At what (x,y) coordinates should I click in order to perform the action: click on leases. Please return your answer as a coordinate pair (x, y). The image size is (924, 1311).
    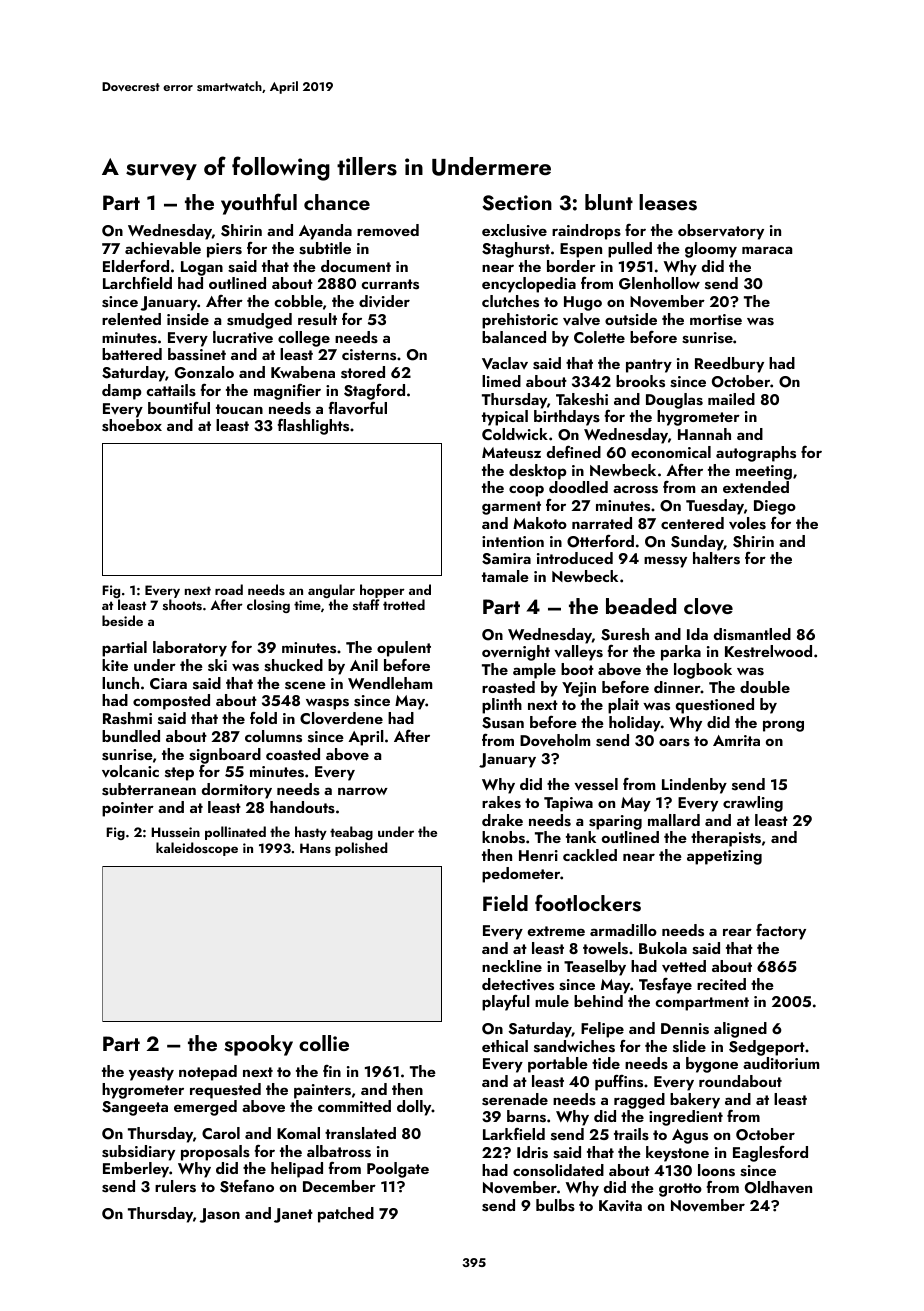
    Looking at the image, I should click on (668, 202).
